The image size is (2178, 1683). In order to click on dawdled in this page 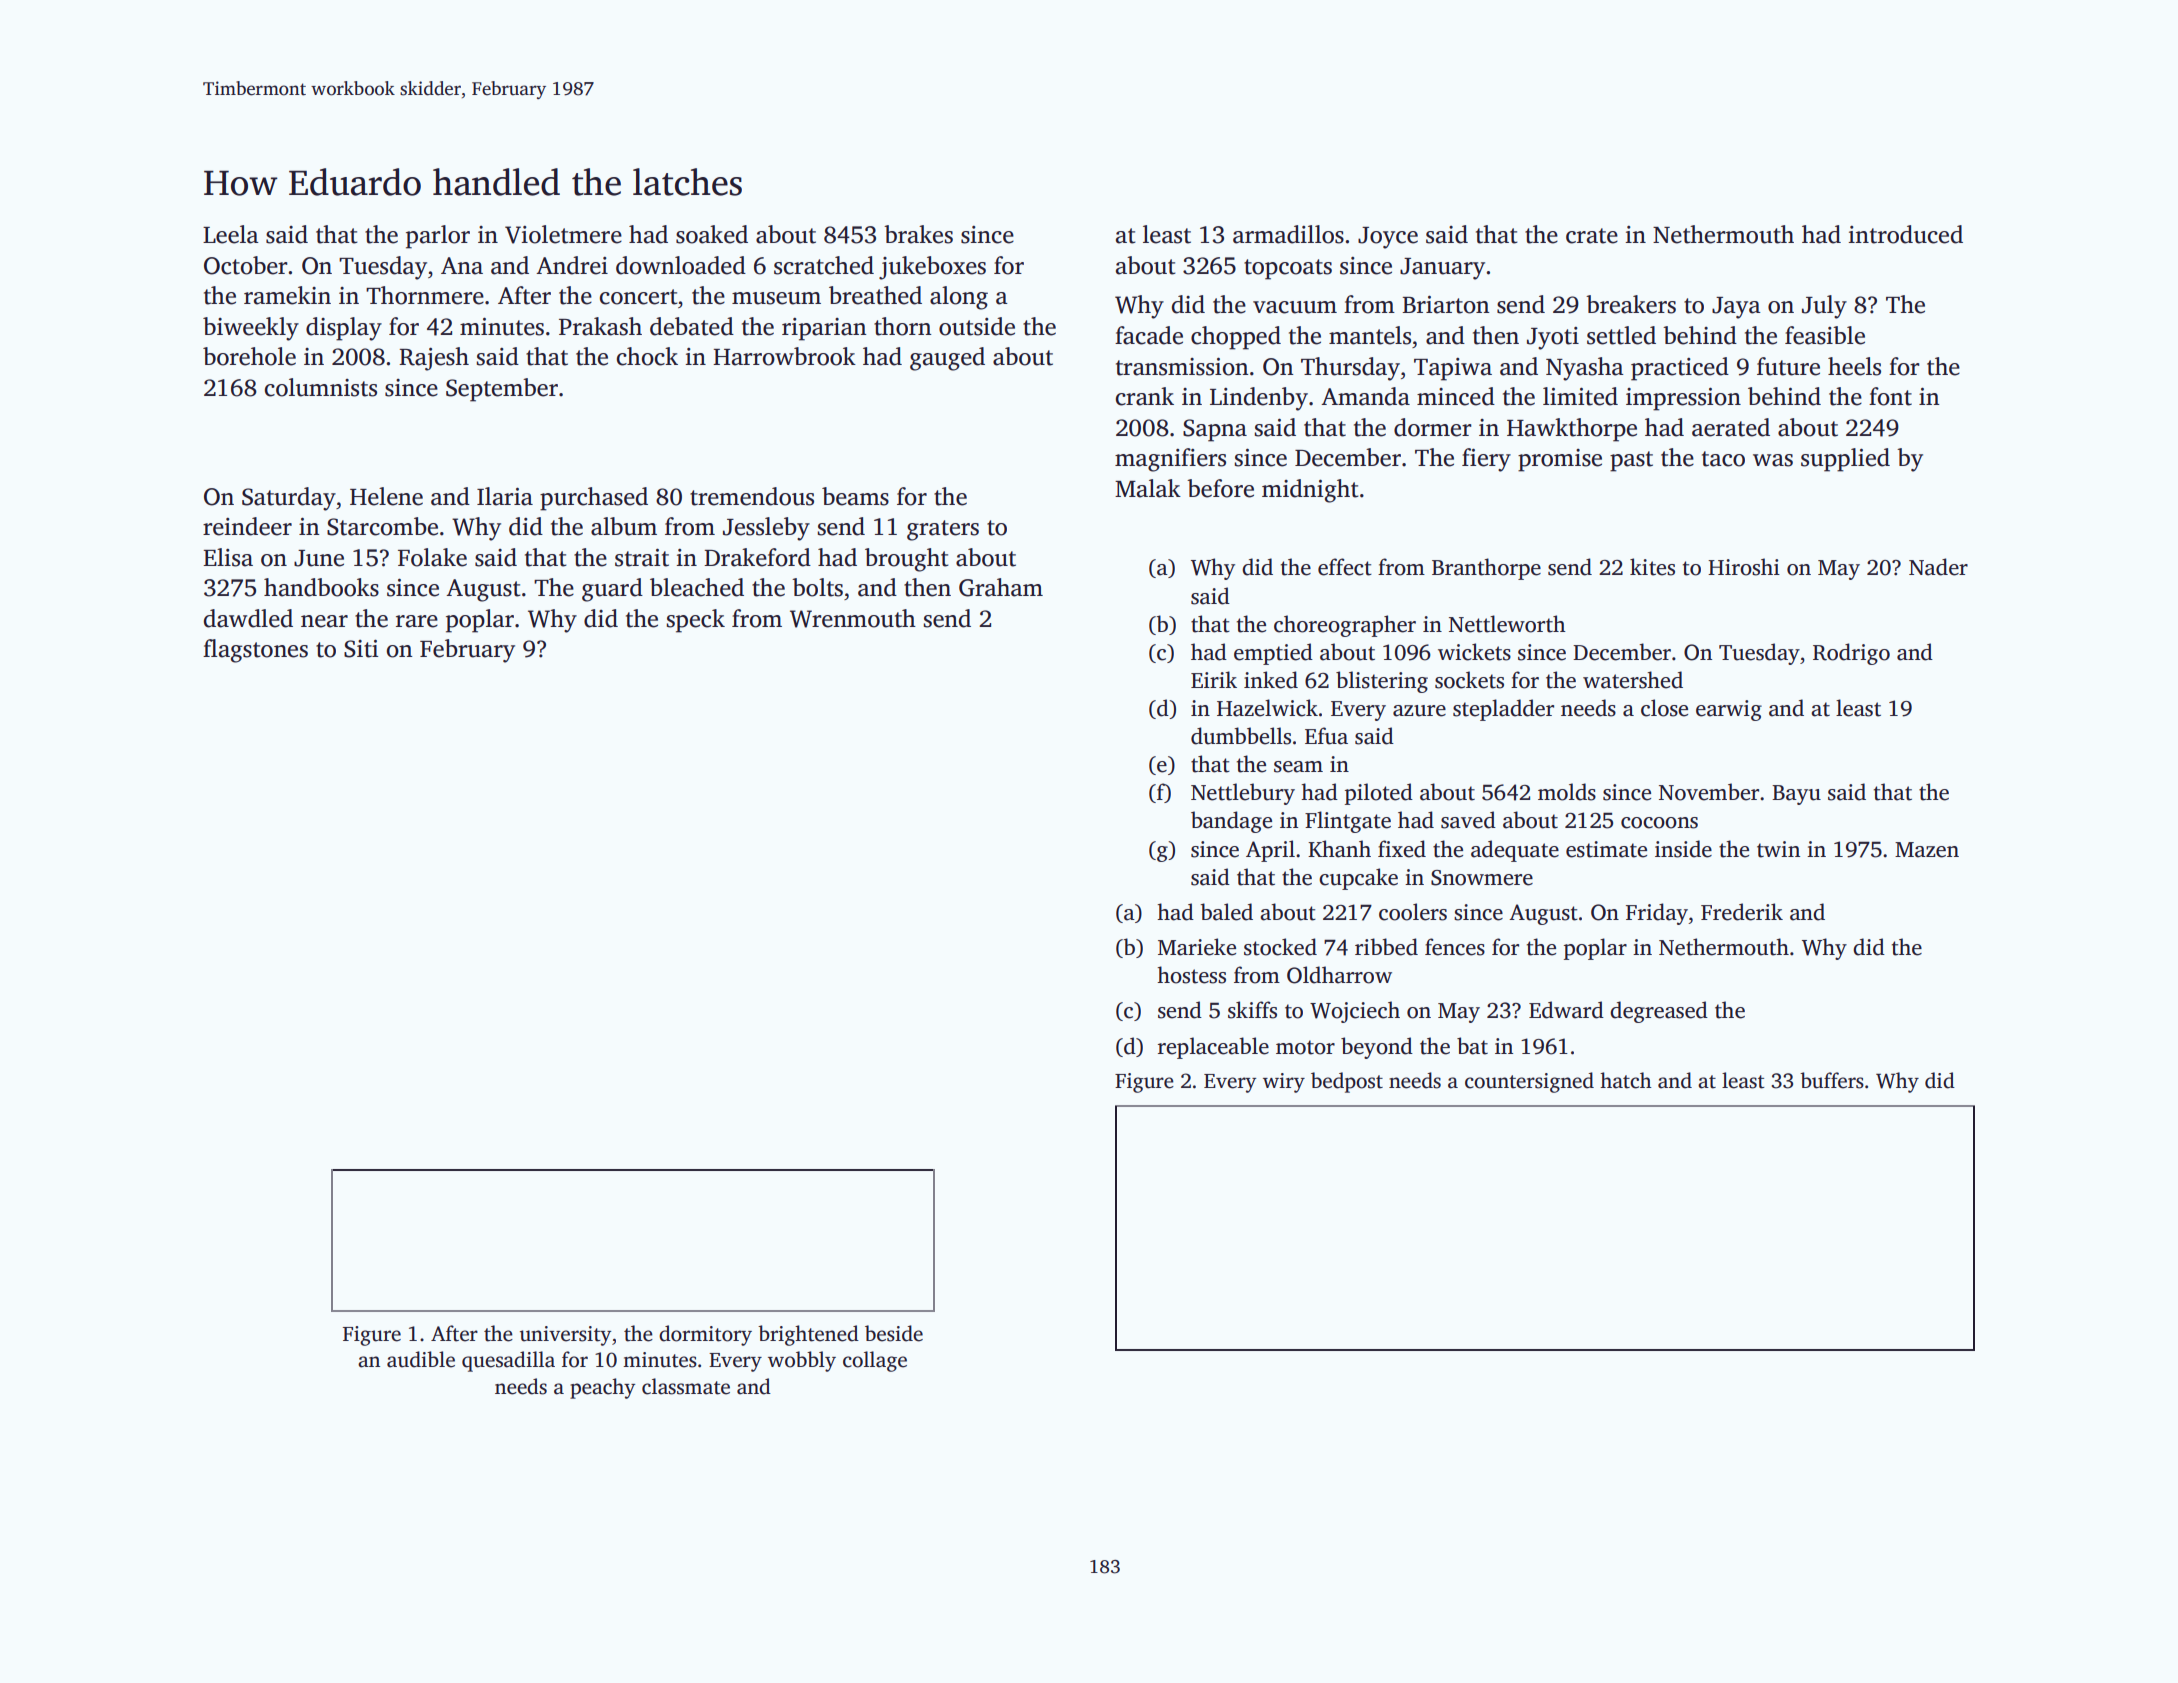, I will do `click(248, 618)`.
